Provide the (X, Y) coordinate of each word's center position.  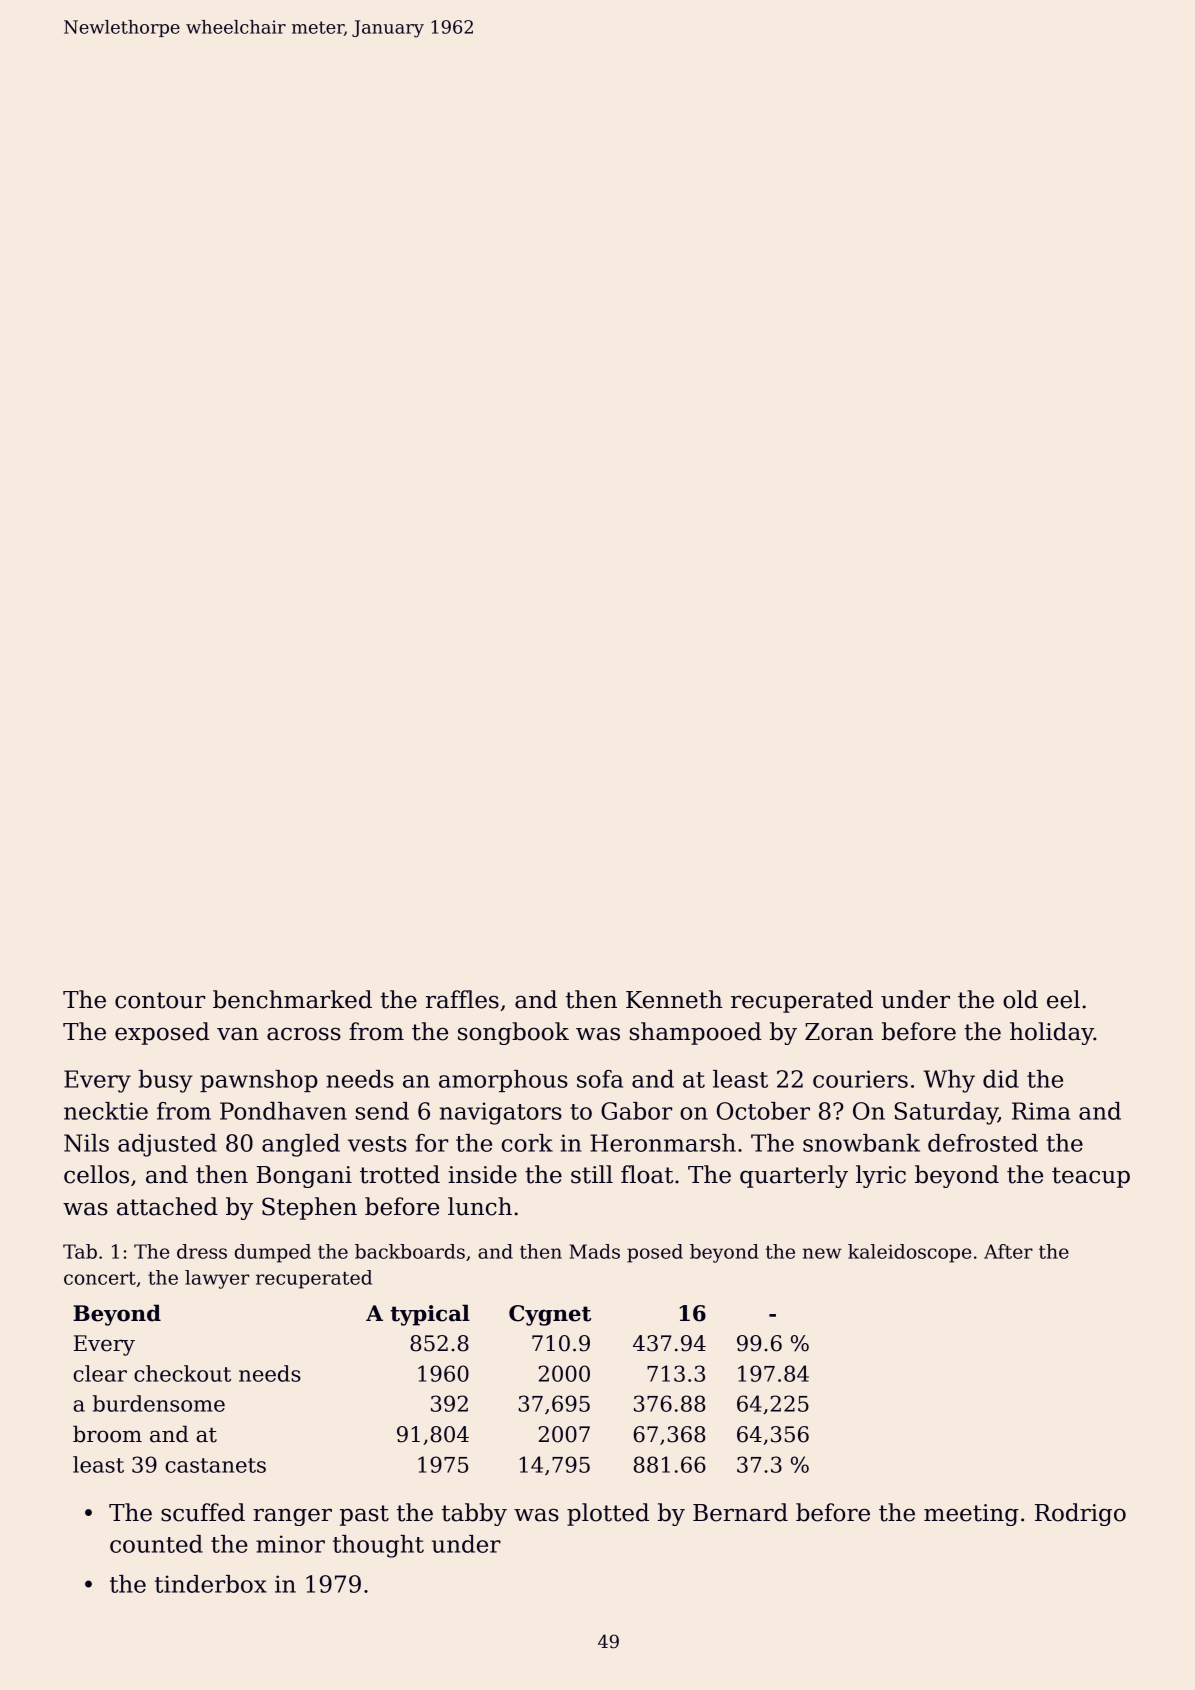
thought (378, 1546)
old (1020, 999)
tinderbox (211, 1584)
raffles (462, 999)
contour (160, 1000)
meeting (971, 1515)
